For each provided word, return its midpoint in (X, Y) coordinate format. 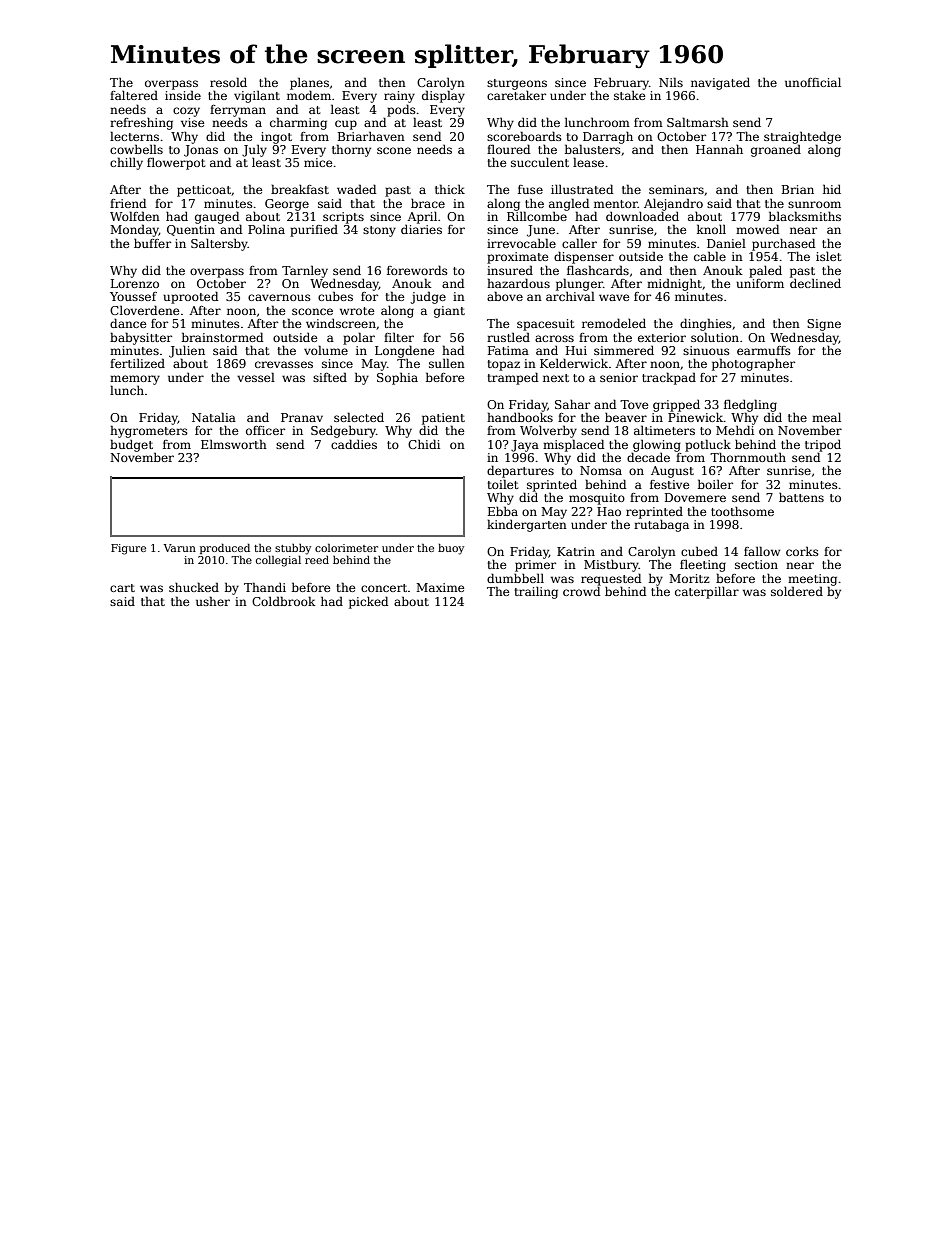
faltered (134, 95)
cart (122, 588)
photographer (753, 364)
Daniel (726, 243)
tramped (512, 378)
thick (450, 189)
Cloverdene (145, 310)
